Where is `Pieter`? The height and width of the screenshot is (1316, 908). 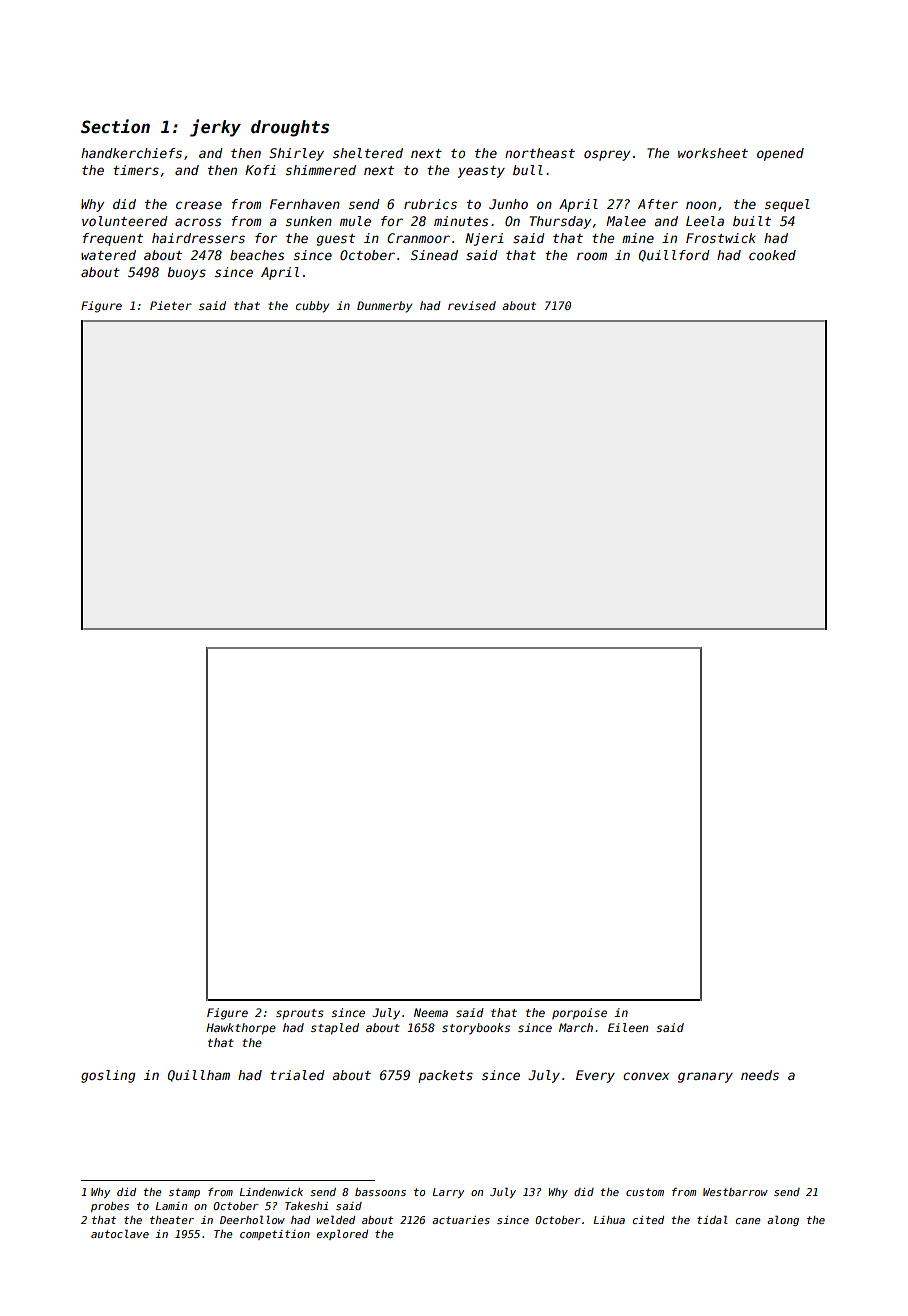
Pieter is located at coordinates (171, 305).
